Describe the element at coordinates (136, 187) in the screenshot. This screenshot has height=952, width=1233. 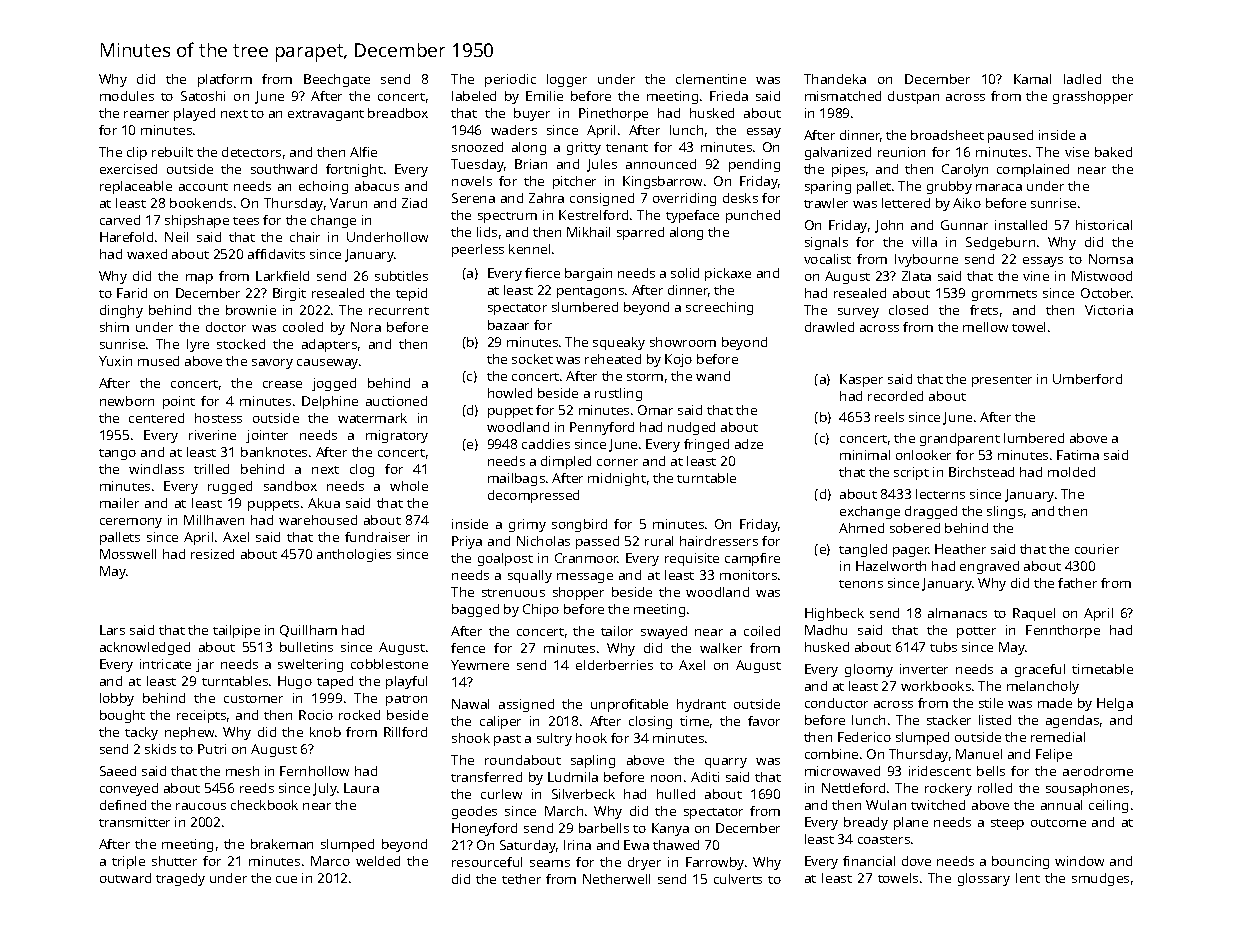
I see `replaceable` at that location.
